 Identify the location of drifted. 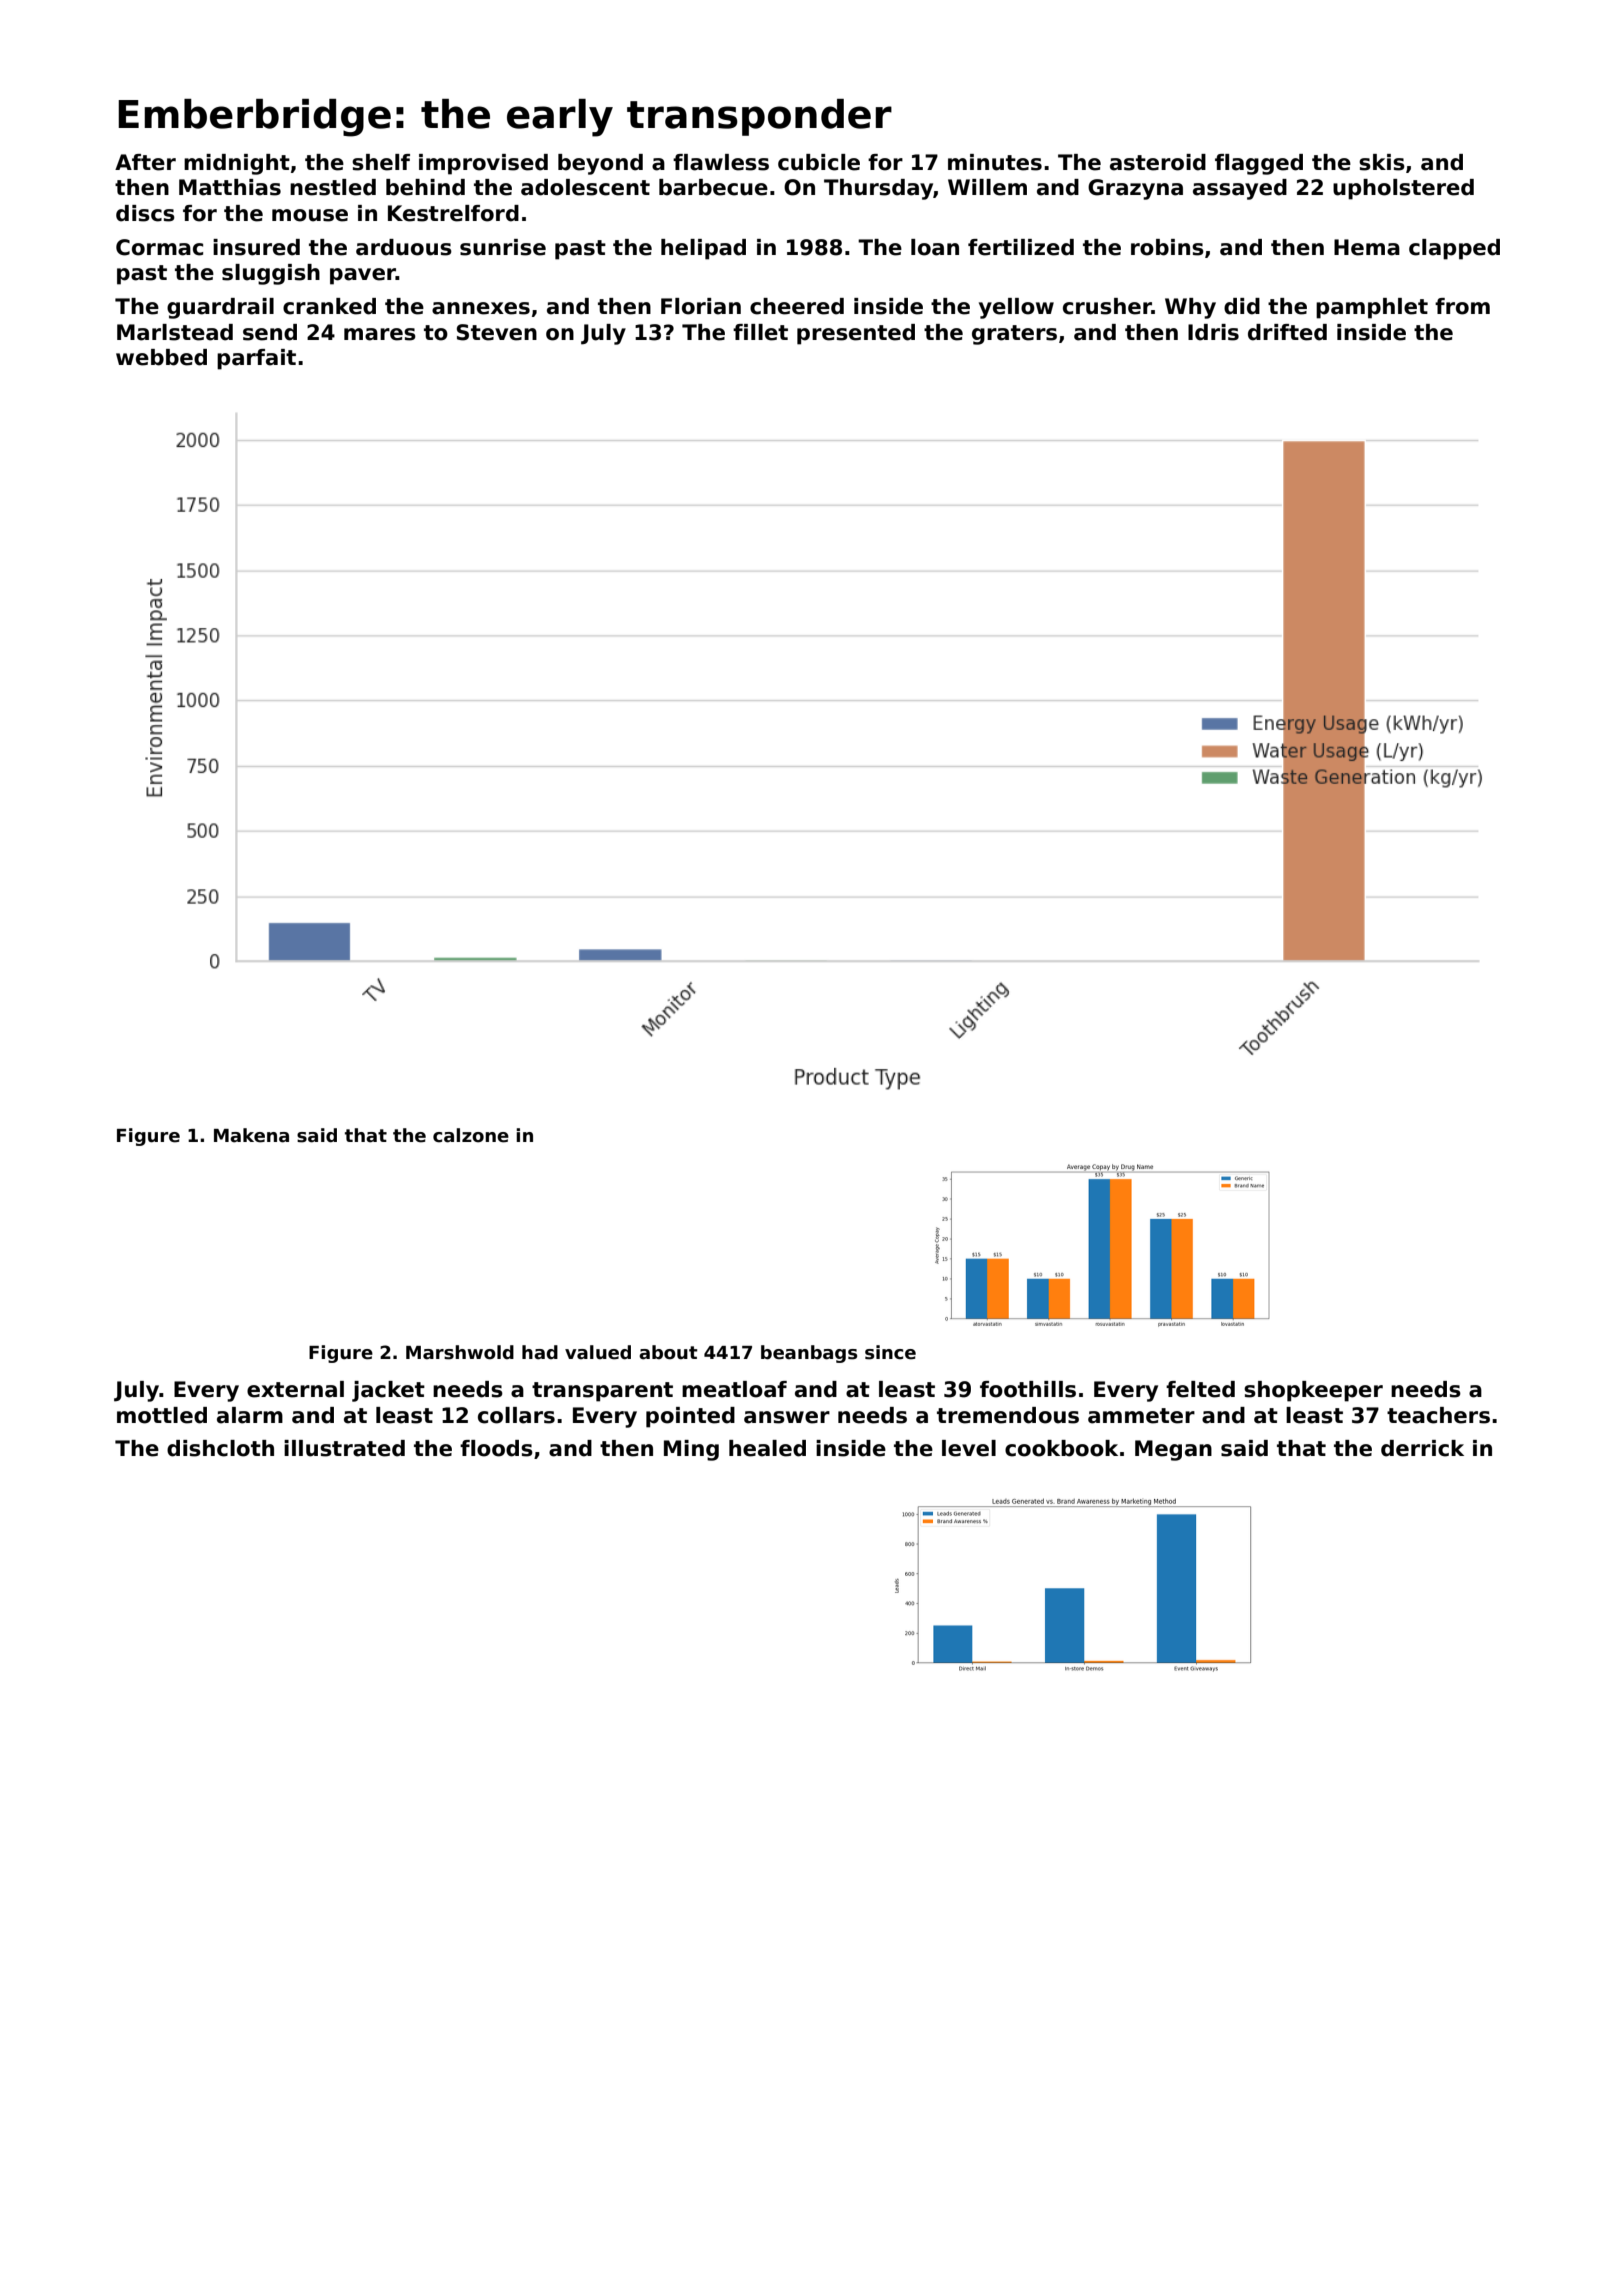
(1287, 332).
